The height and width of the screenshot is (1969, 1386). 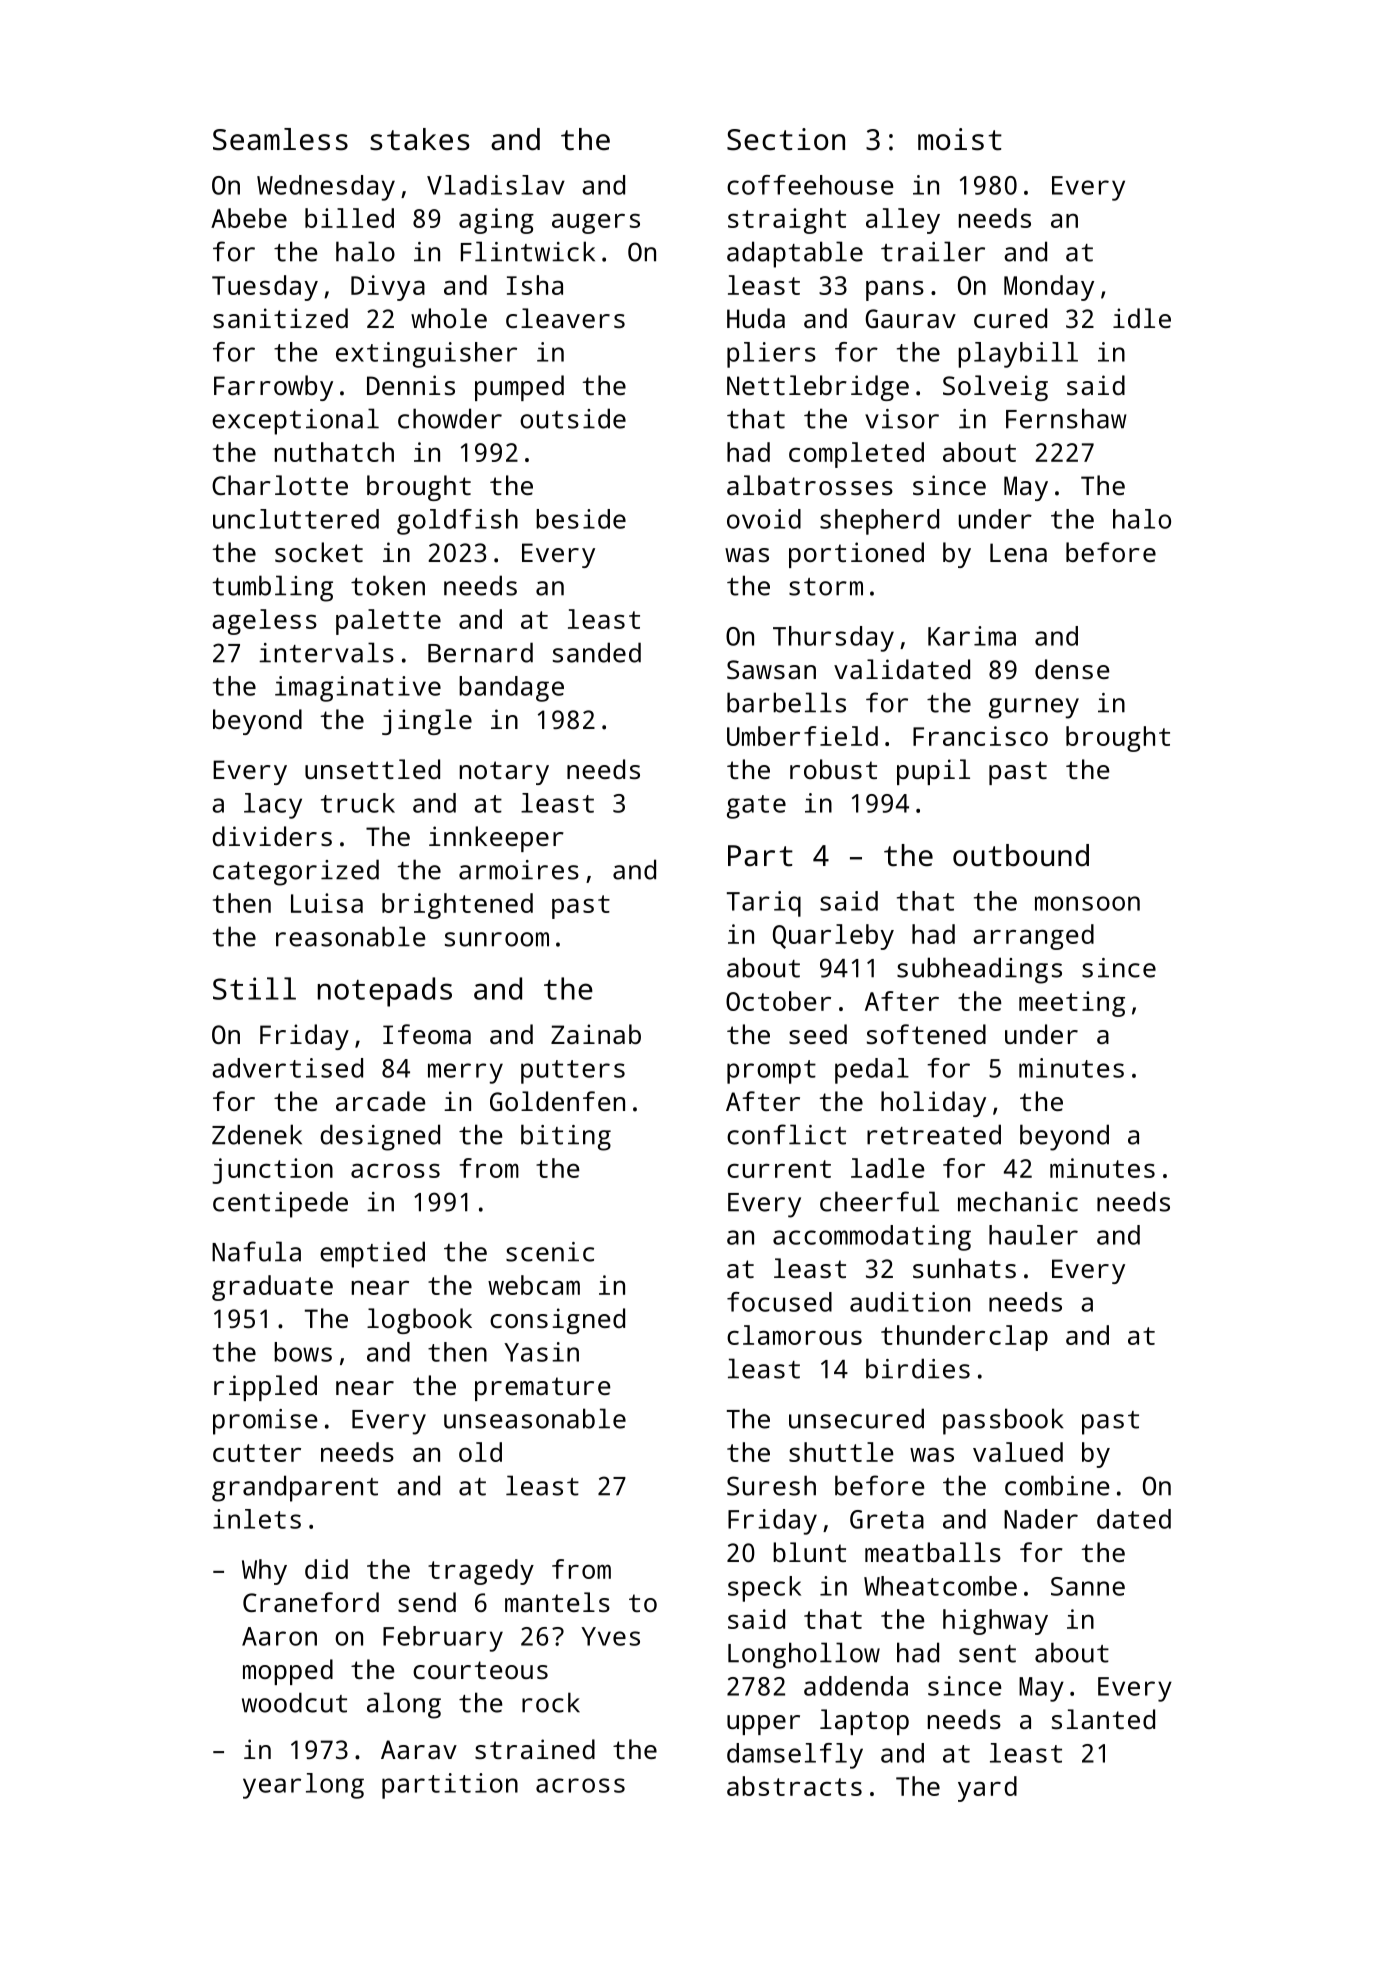 I want to click on blunt, so click(x=809, y=1552).
